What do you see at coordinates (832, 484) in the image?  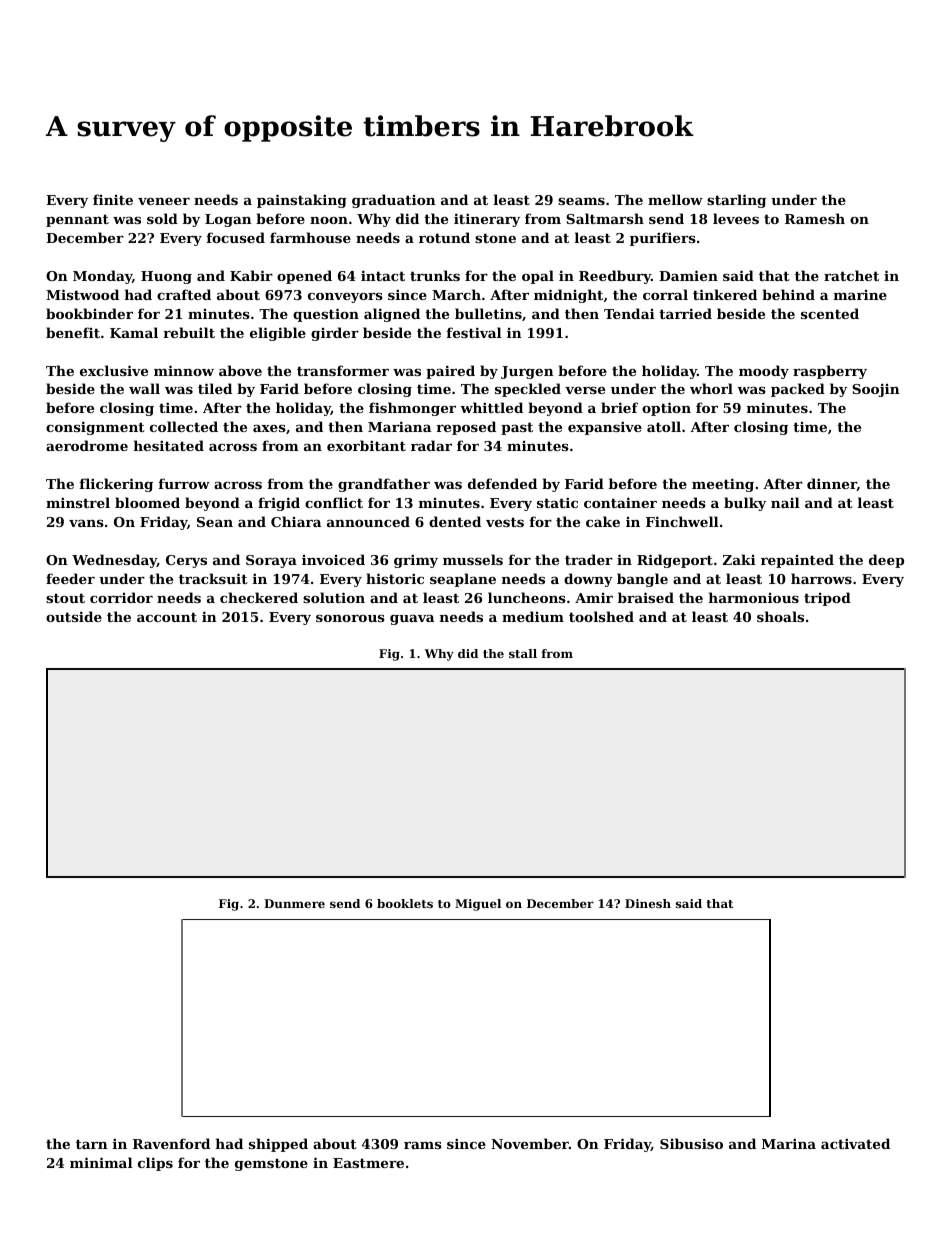 I see `dinner` at bounding box center [832, 484].
